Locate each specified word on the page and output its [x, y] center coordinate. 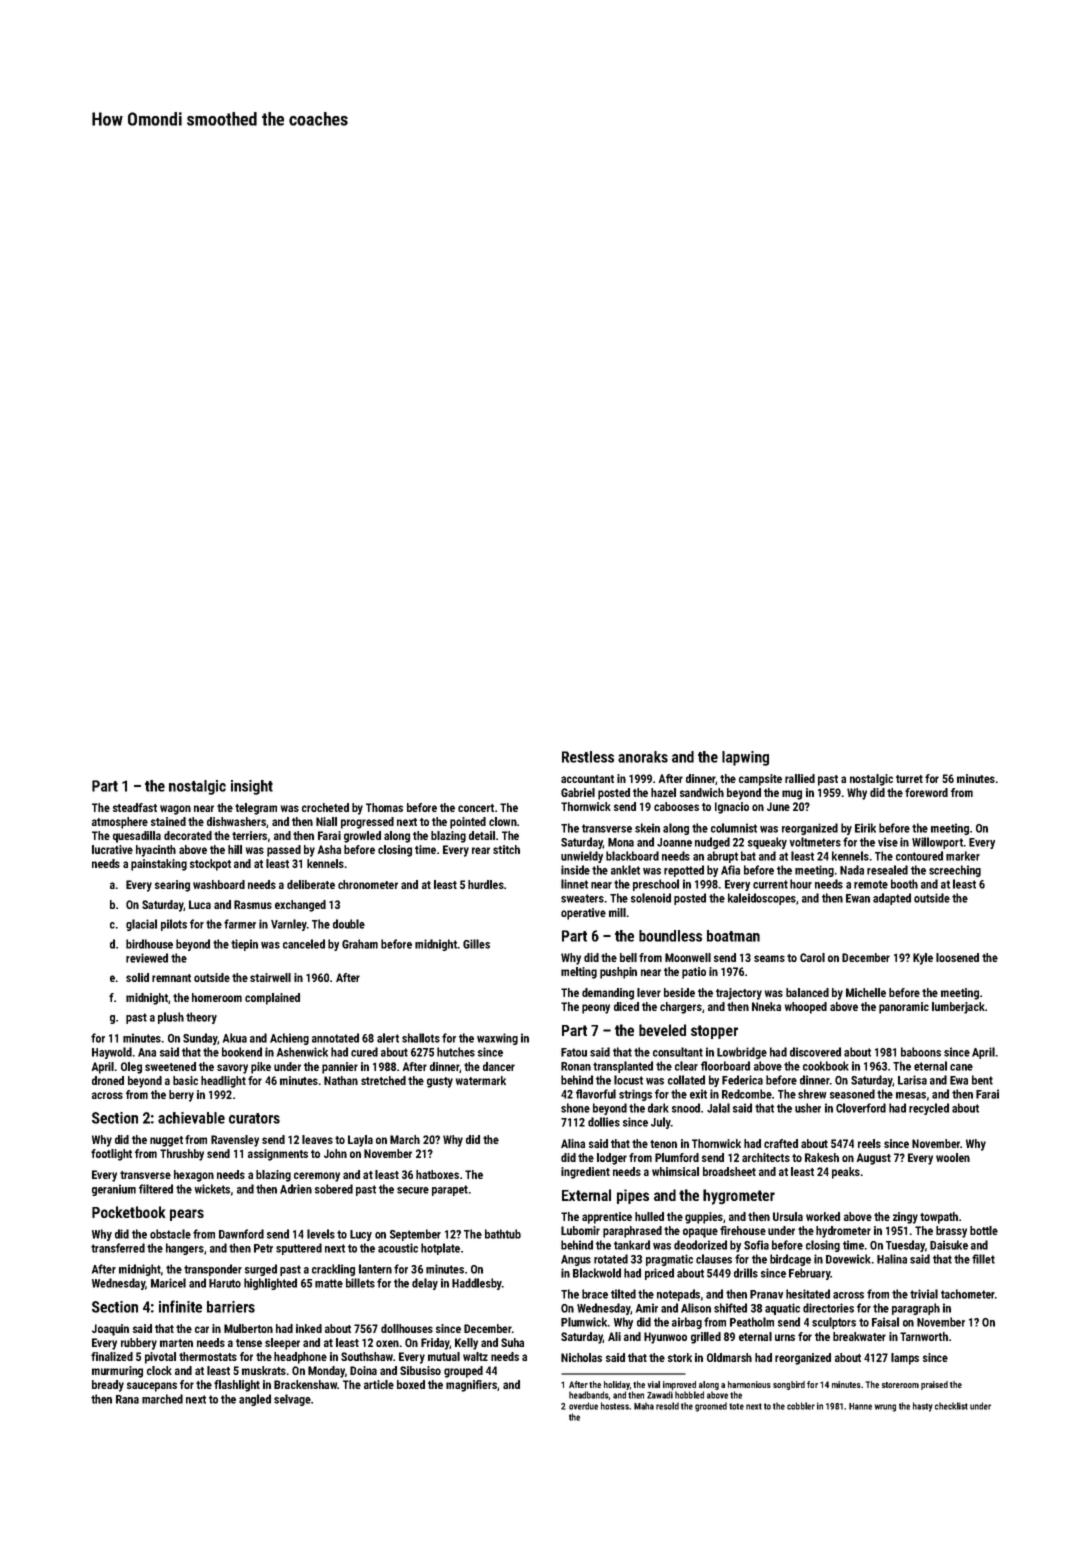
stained [168, 821]
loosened [957, 957]
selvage [292, 1400]
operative [583, 914]
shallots [421, 1038]
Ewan [858, 898]
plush [171, 1018]
